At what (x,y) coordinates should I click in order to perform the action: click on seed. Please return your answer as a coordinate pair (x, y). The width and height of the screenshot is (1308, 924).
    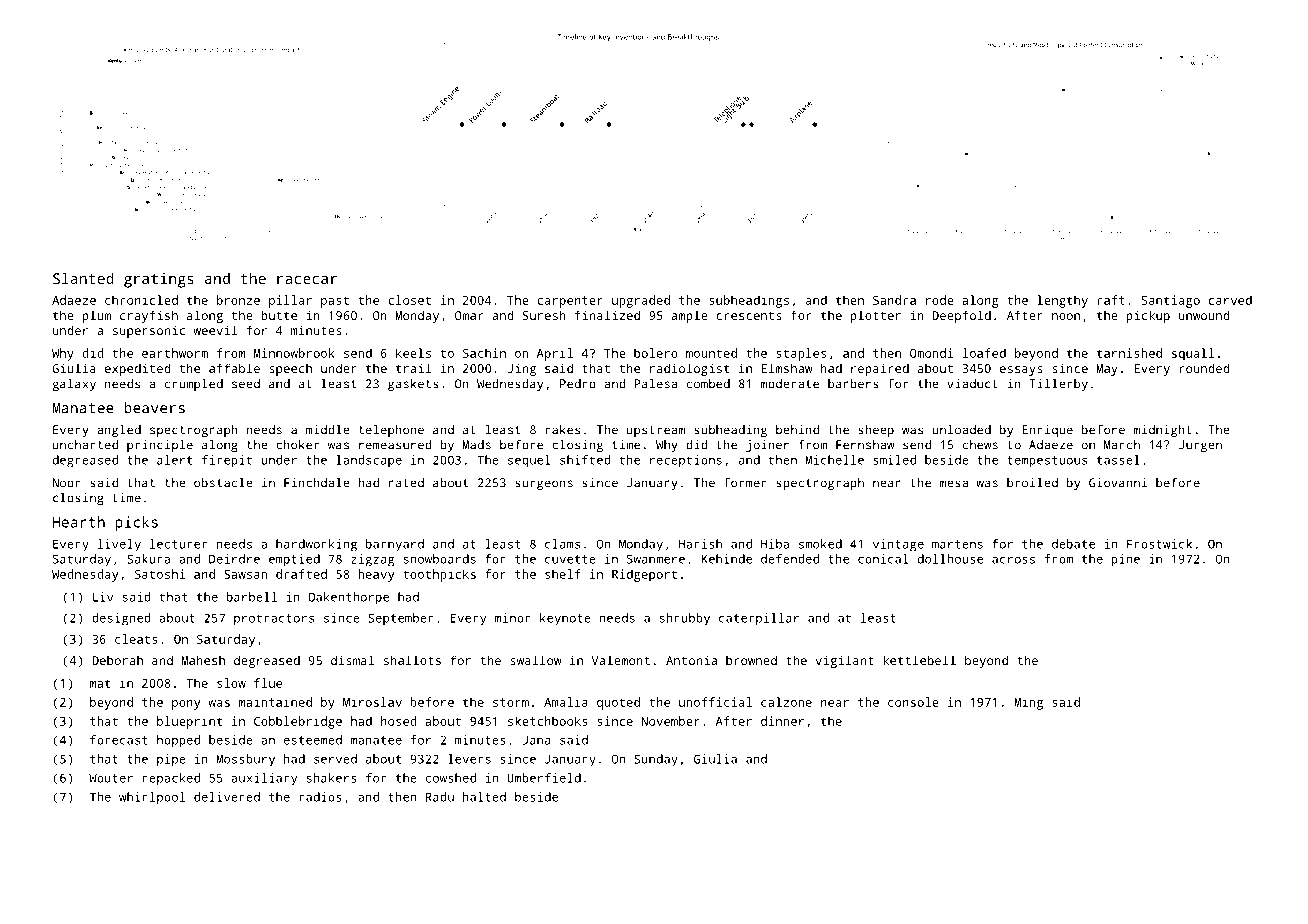
    Looking at the image, I should click on (246, 384).
